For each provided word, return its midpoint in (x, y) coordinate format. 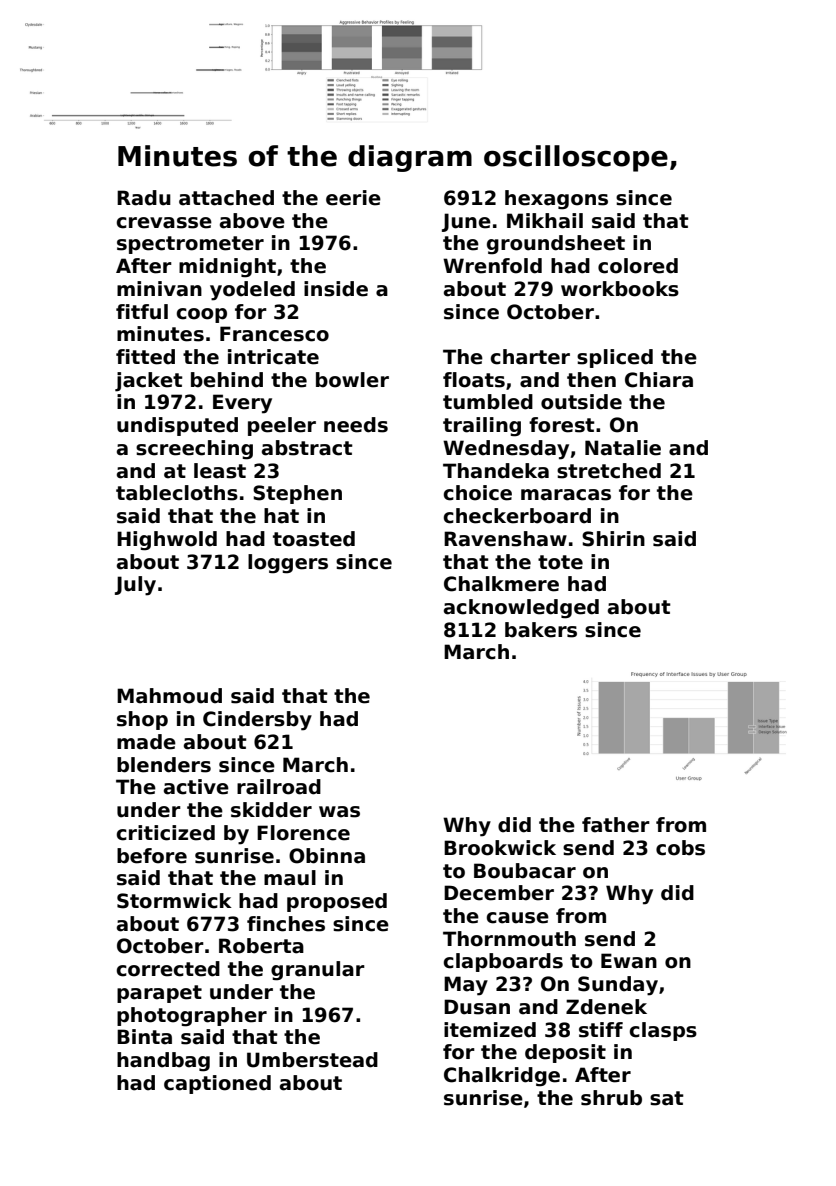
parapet (159, 994)
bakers (541, 630)
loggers (288, 564)
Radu (144, 198)
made (146, 742)
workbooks (620, 289)
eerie (353, 198)
